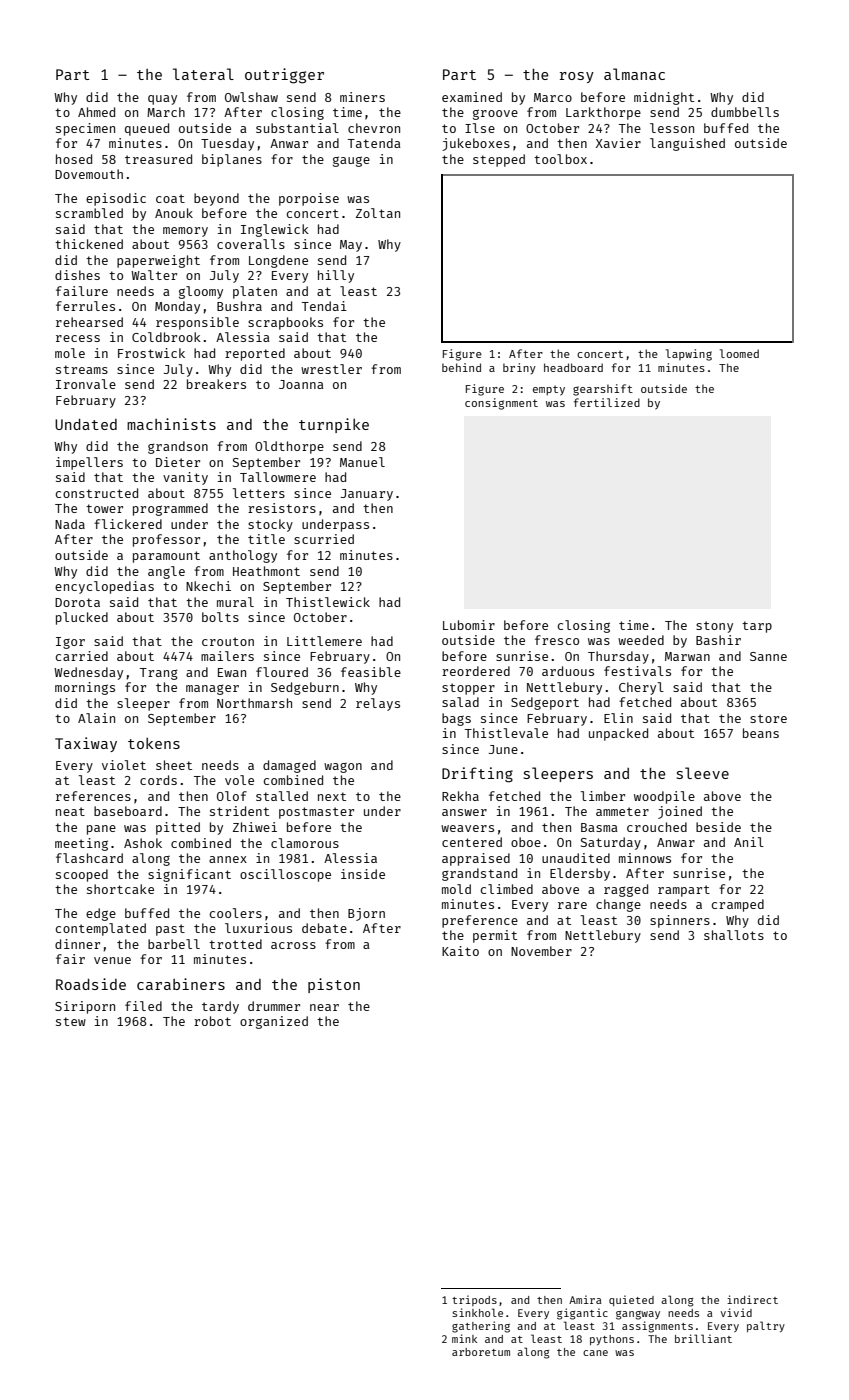  What do you see at coordinates (476, 671) in the page?
I see `reordered` at bounding box center [476, 671].
